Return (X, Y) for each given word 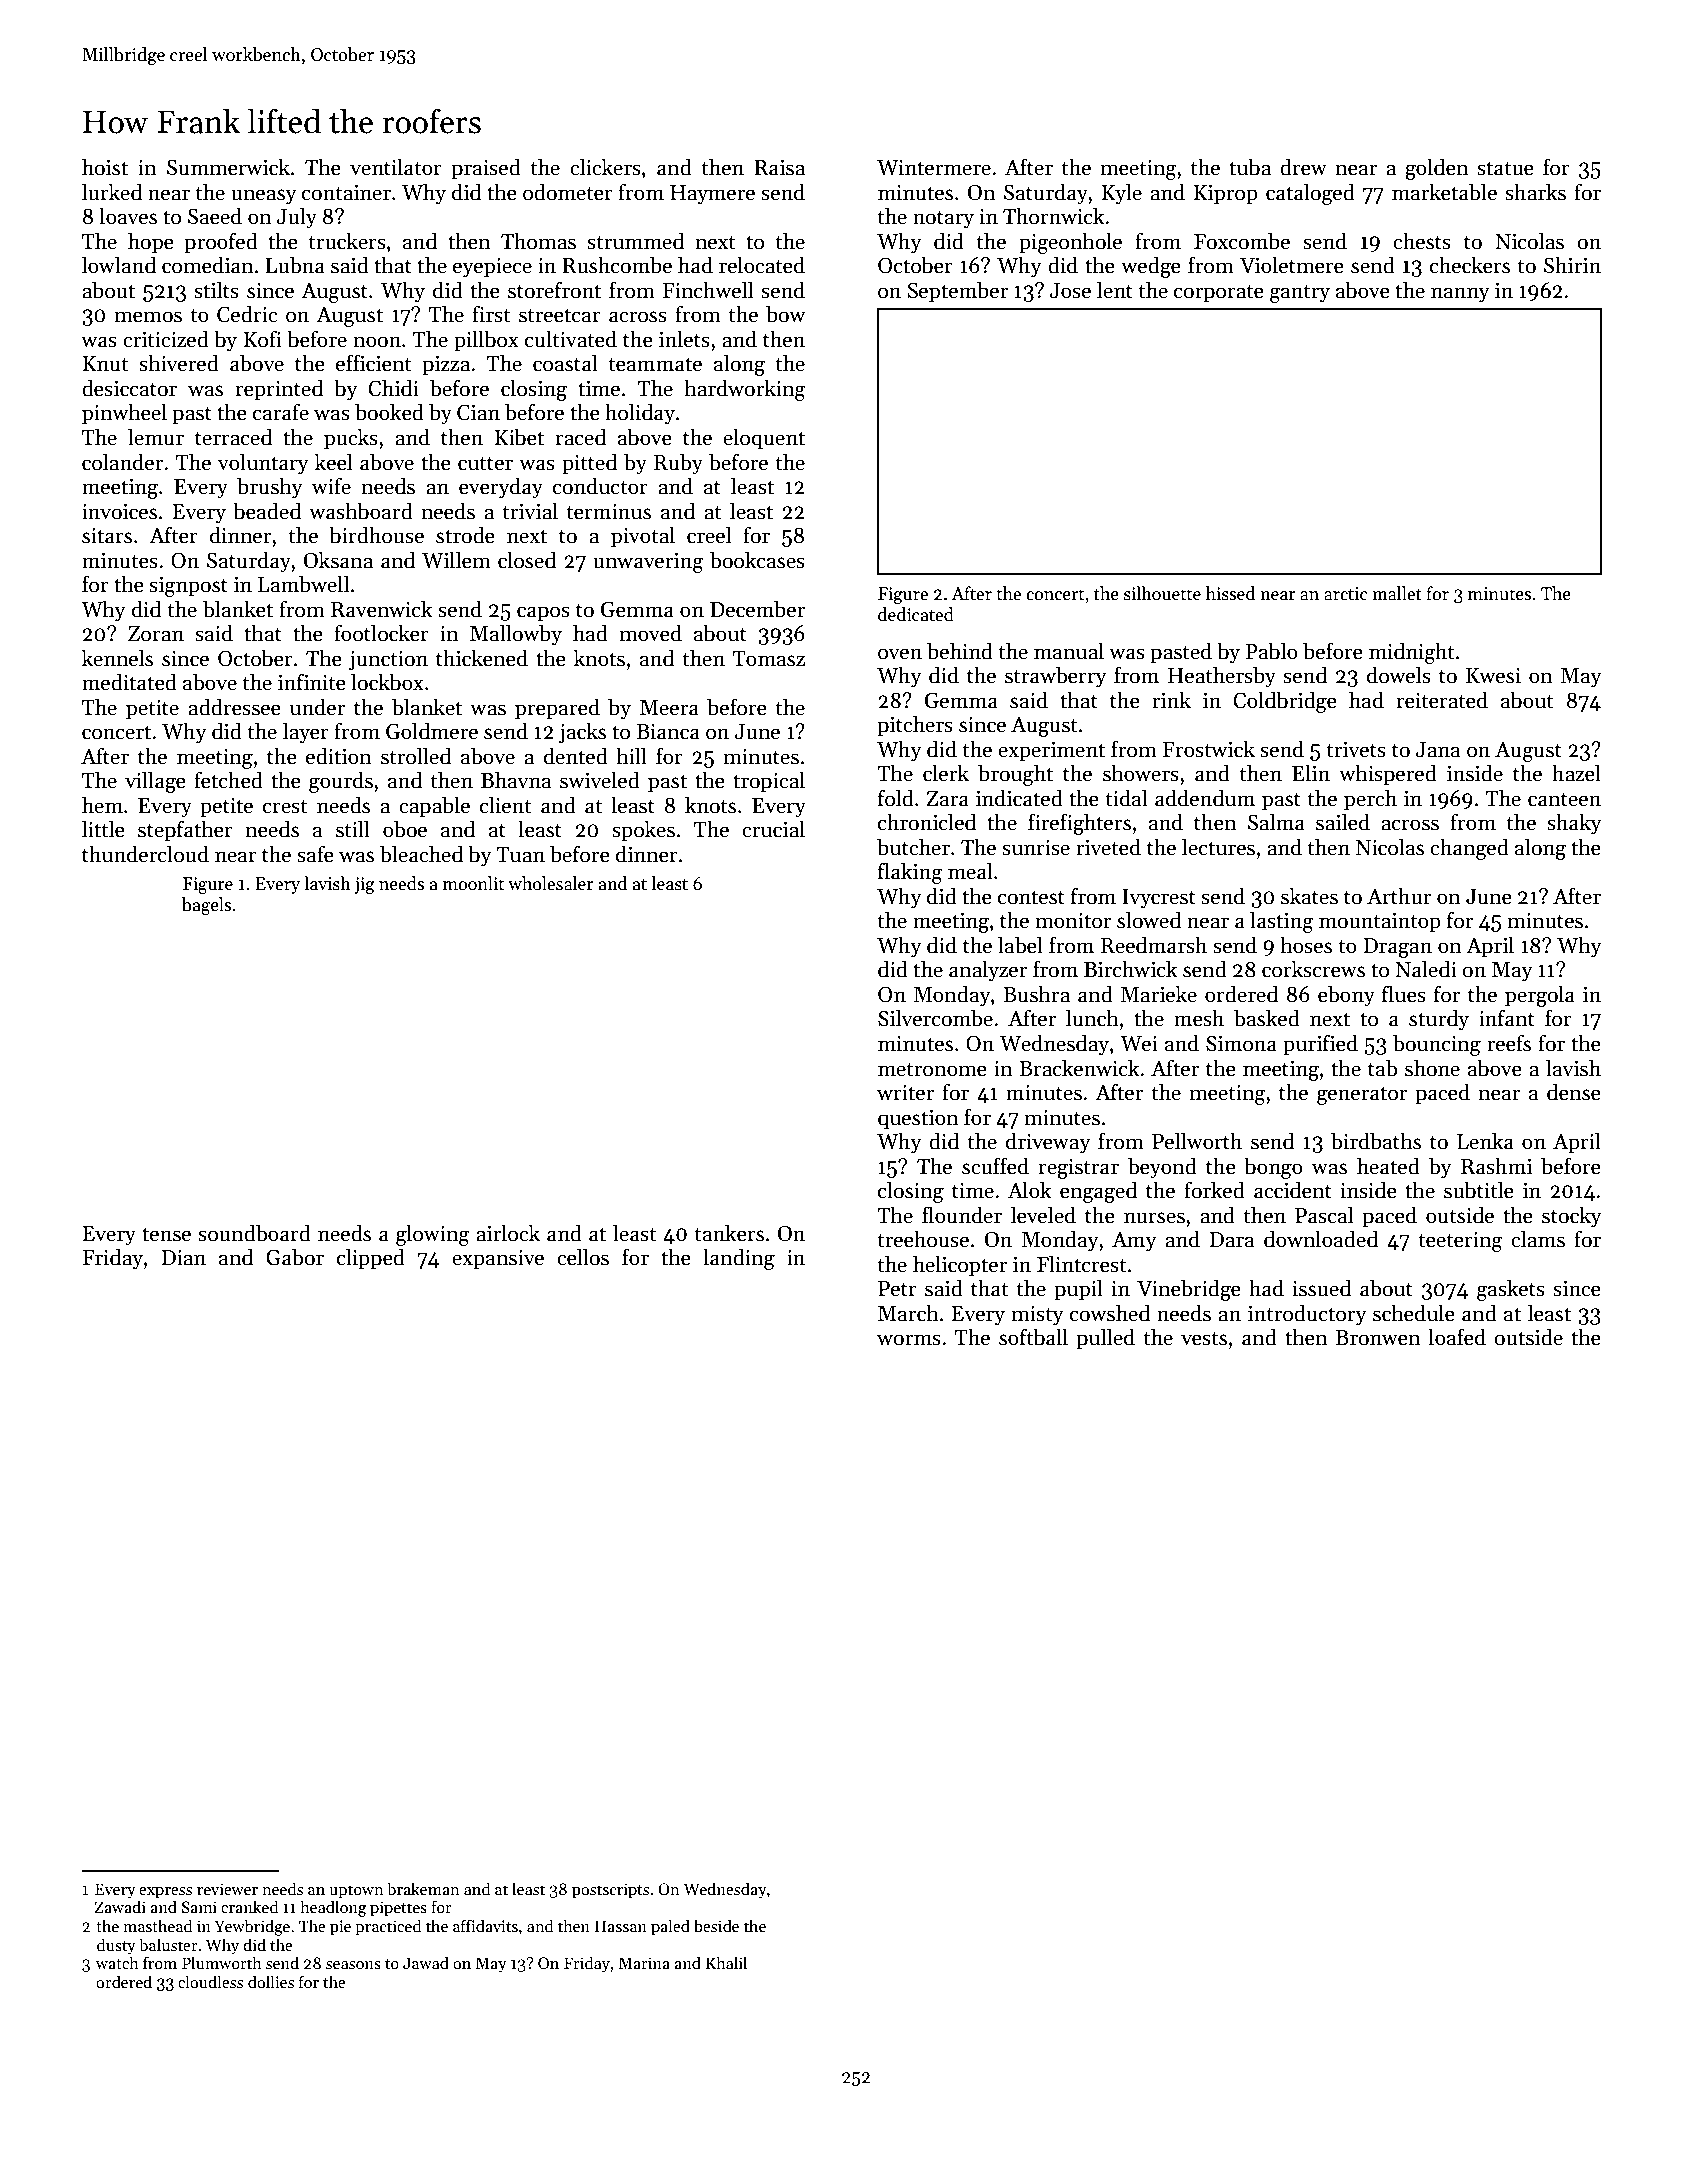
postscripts (610, 1891)
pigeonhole (1070, 243)
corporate (1219, 293)
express (165, 1893)
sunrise (1036, 848)
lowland (119, 265)
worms (909, 1340)
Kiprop (1225, 195)
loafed (1457, 1337)
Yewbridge (252, 1927)
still (353, 829)
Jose (1070, 291)
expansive (498, 1260)
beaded (267, 511)
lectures (1218, 847)
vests (1204, 1338)
